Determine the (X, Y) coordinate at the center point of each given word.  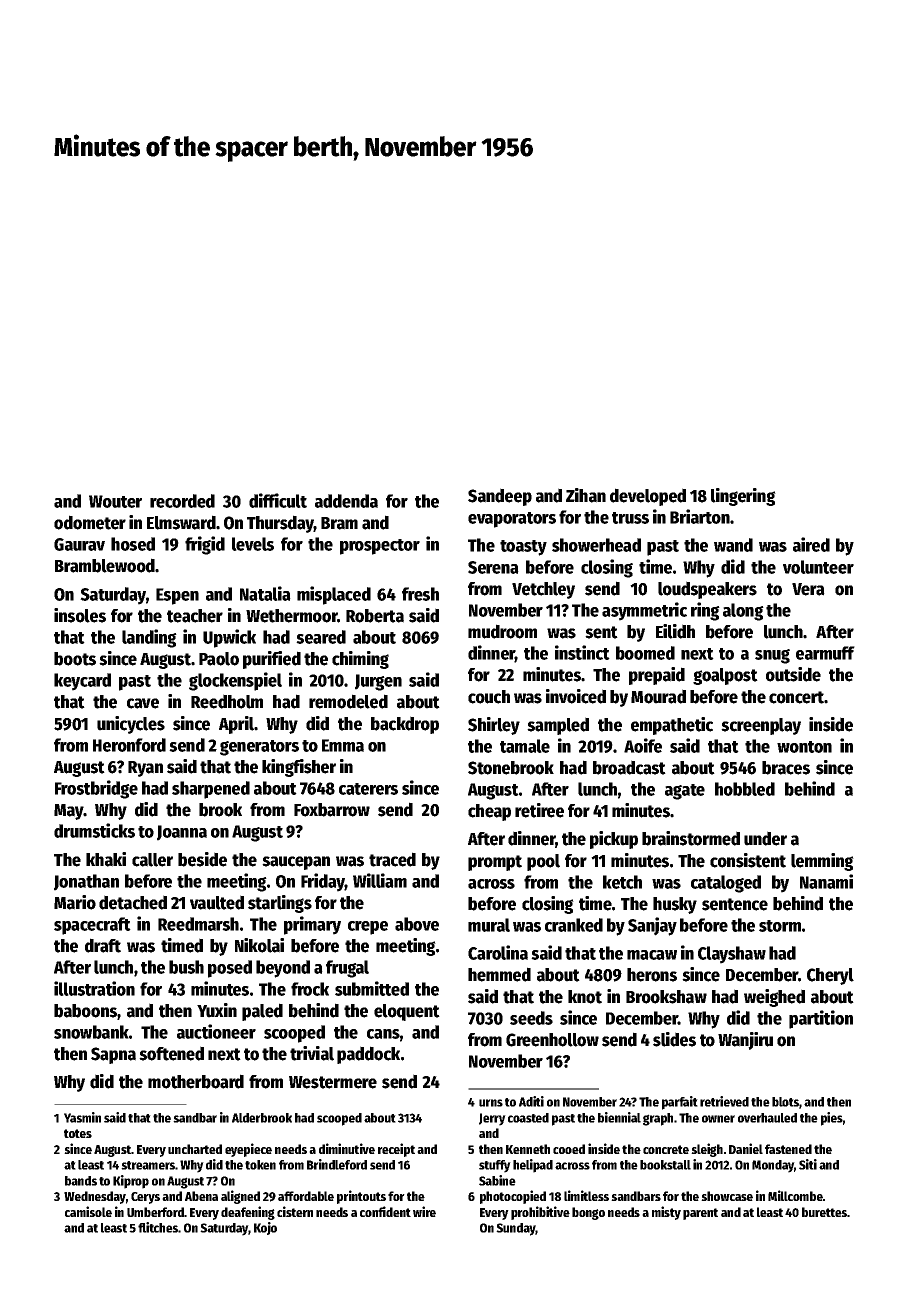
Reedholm (227, 701)
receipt (396, 1150)
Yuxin (217, 1010)
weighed (774, 998)
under (765, 838)
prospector (380, 547)
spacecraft (92, 926)
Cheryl (830, 976)
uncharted (195, 1149)
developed (648, 497)
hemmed (499, 974)
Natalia (265, 593)
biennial (619, 1117)
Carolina (498, 952)
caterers (368, 789)
